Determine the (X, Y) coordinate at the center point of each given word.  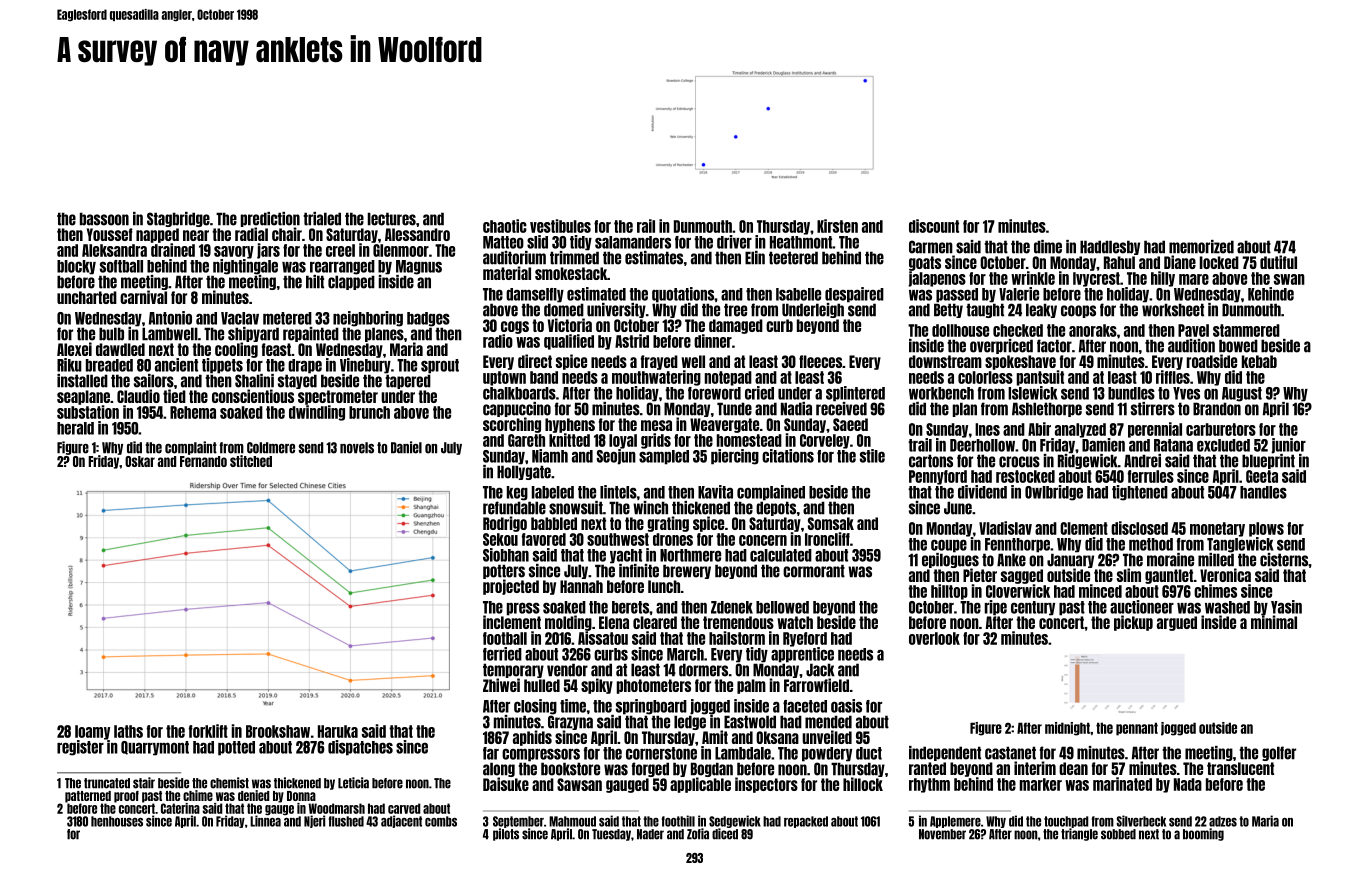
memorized (1201, 247)
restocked (1025, 476)
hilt (315, 282)
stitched (251, 461)
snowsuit (576, 508)
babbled (554, 523)
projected (511, 587)
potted (236, 748)
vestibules (560, 226)
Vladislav (1005, 528)
